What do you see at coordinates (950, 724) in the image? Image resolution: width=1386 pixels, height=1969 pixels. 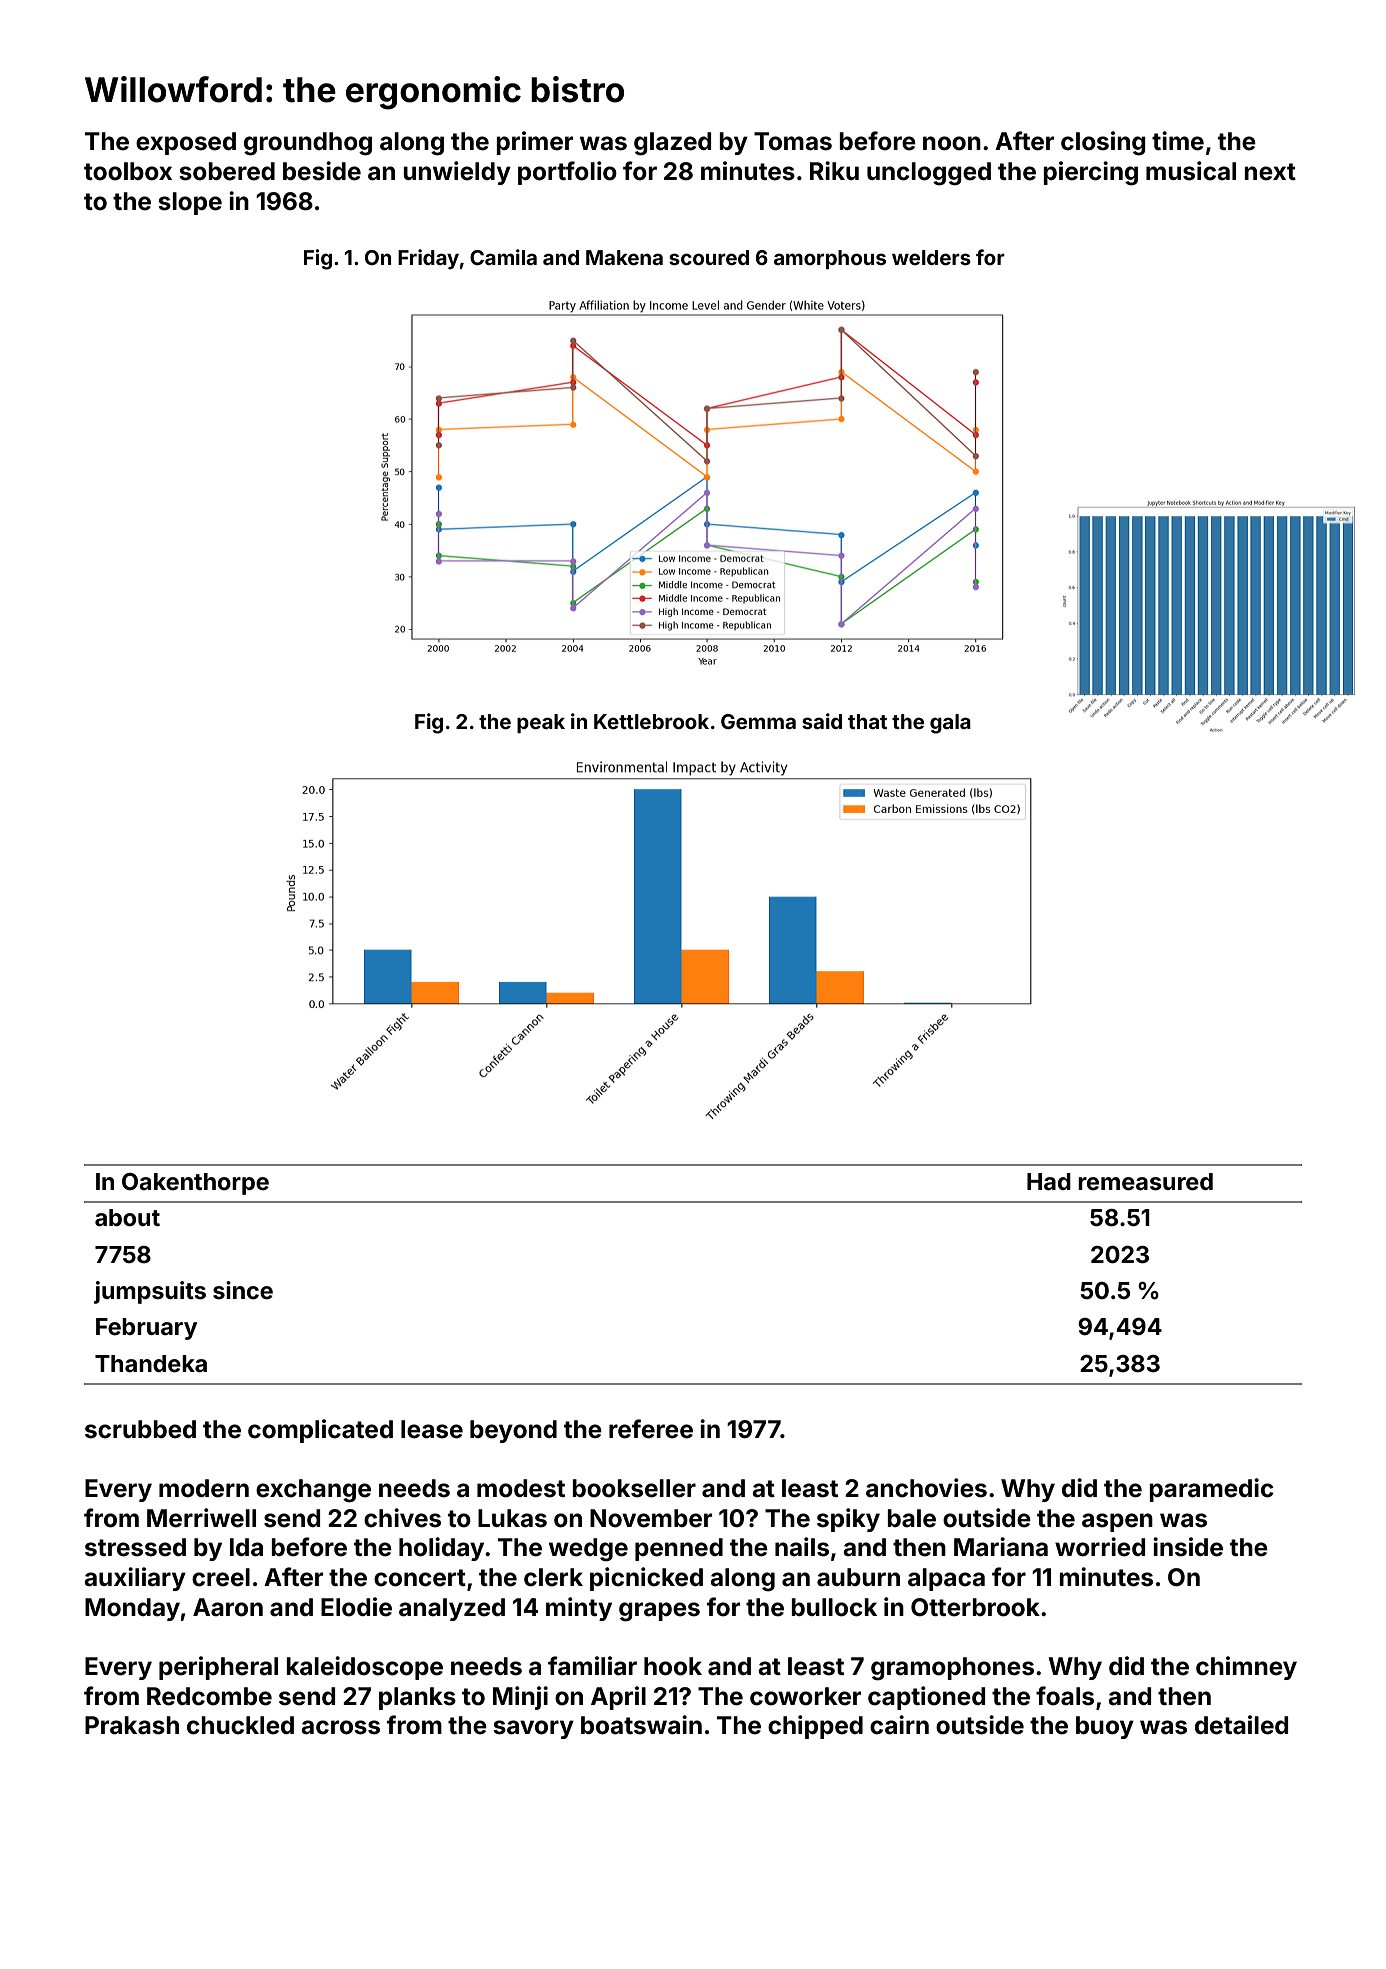 I see `gala` at bounding box center [950, 724].
